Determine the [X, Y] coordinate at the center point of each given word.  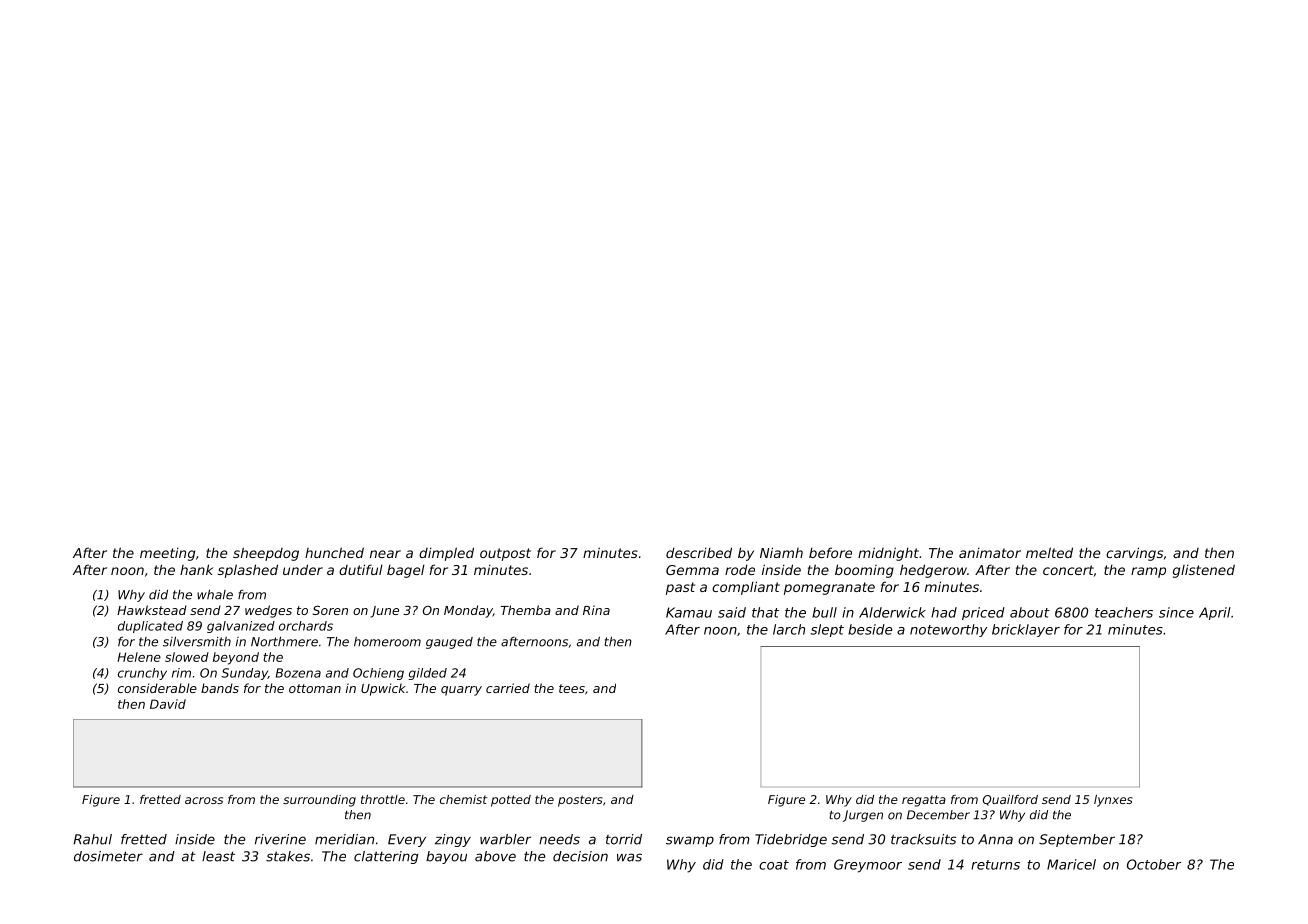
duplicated [150, 627]
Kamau [689, 612]
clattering [386, 857]
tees [572, 688]
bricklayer [1026, 630]
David [168, 704]
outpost [505, 554]
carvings [1134, 554]
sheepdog [266, 554]
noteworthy [948, 630]
